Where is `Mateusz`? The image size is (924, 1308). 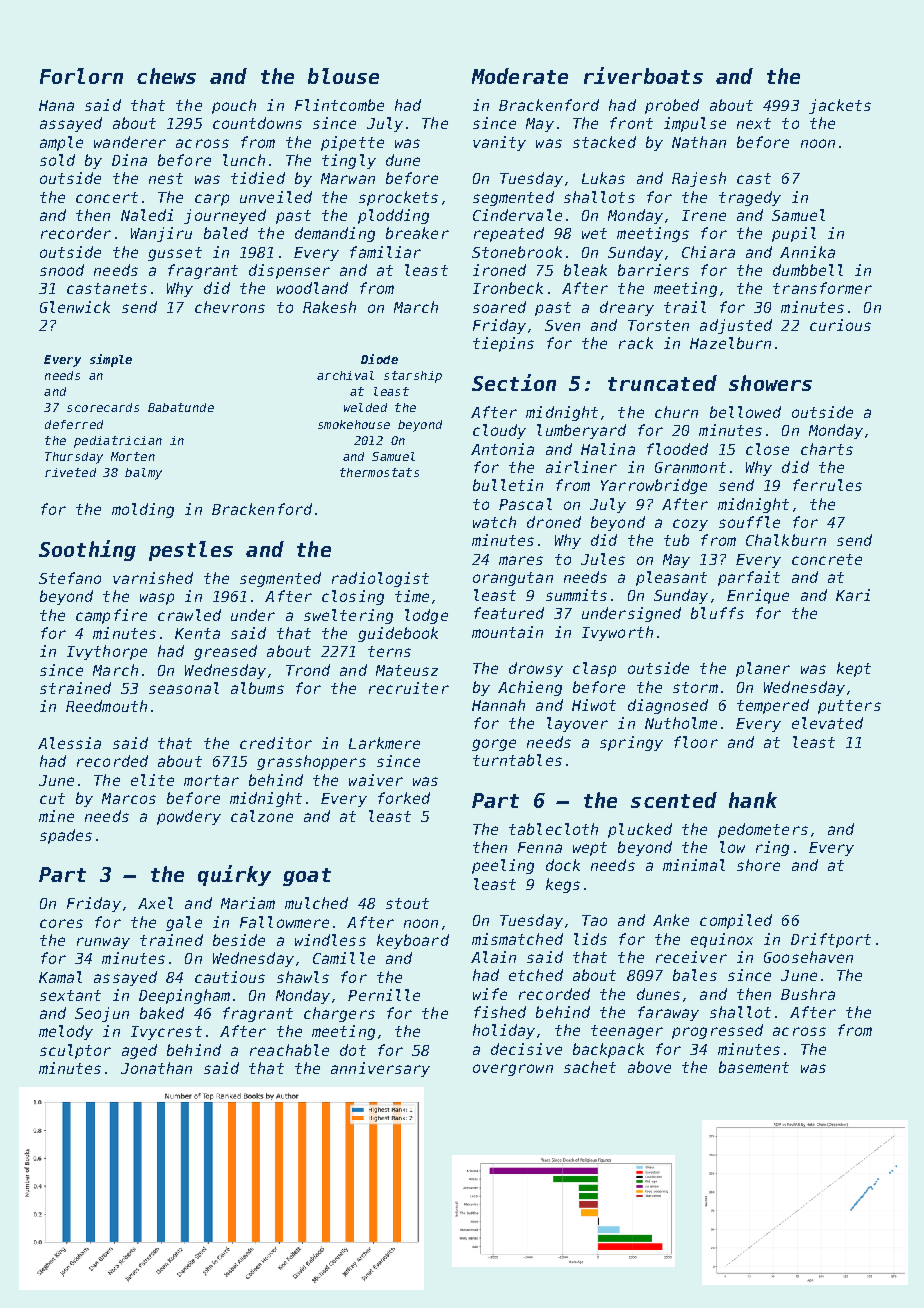 Mateusz is located at coordinates (407, 670).
